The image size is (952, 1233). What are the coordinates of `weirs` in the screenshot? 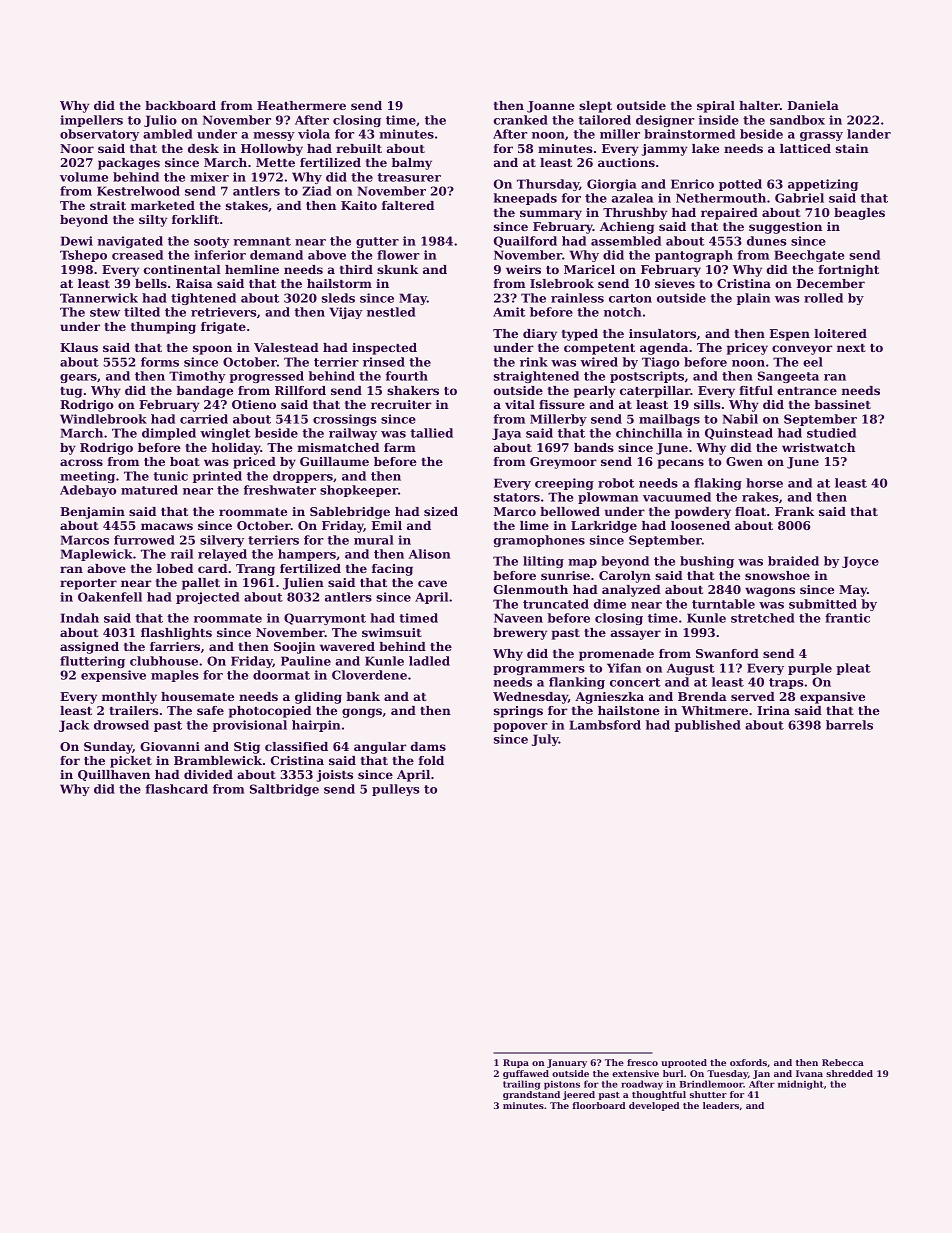 It's located at (523, 269).
